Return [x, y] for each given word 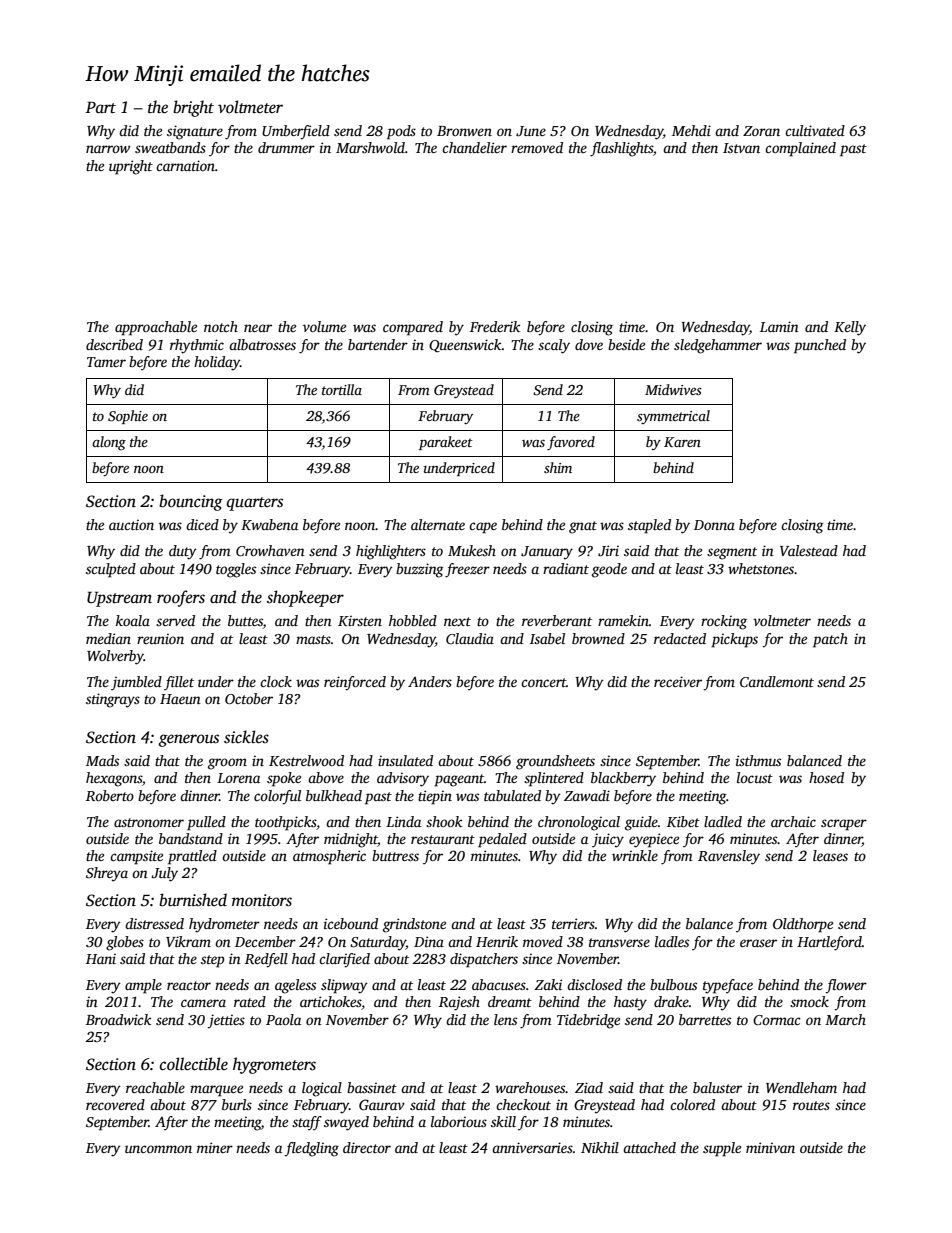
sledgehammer [718, 346]
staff [307, 1123]
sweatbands [170, 147]
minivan [770, 1147]
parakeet [446, 443]
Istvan [741, 148]
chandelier [474, 147]
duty [183, 552]
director [367, 1147]
